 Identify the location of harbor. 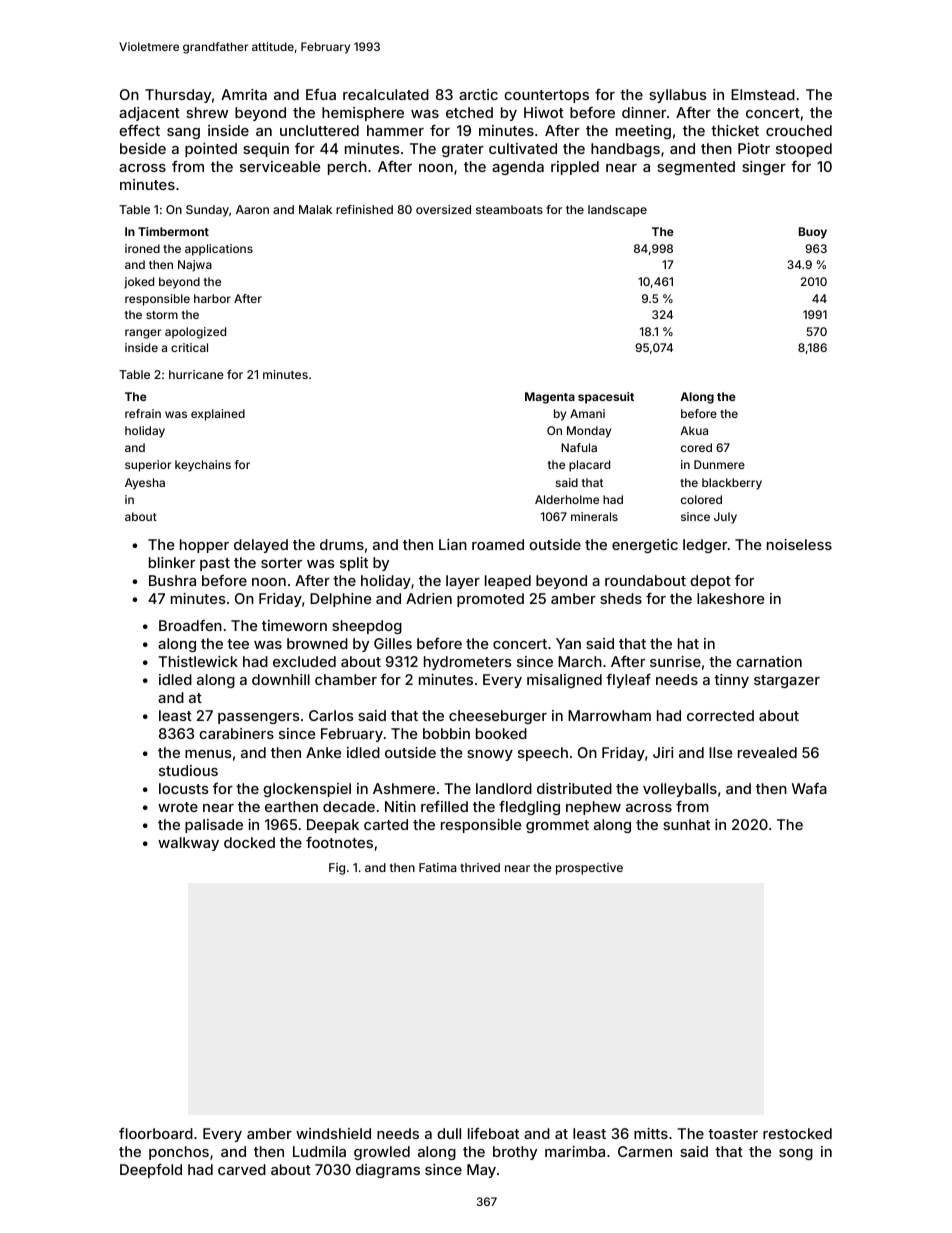
(212, 298).
